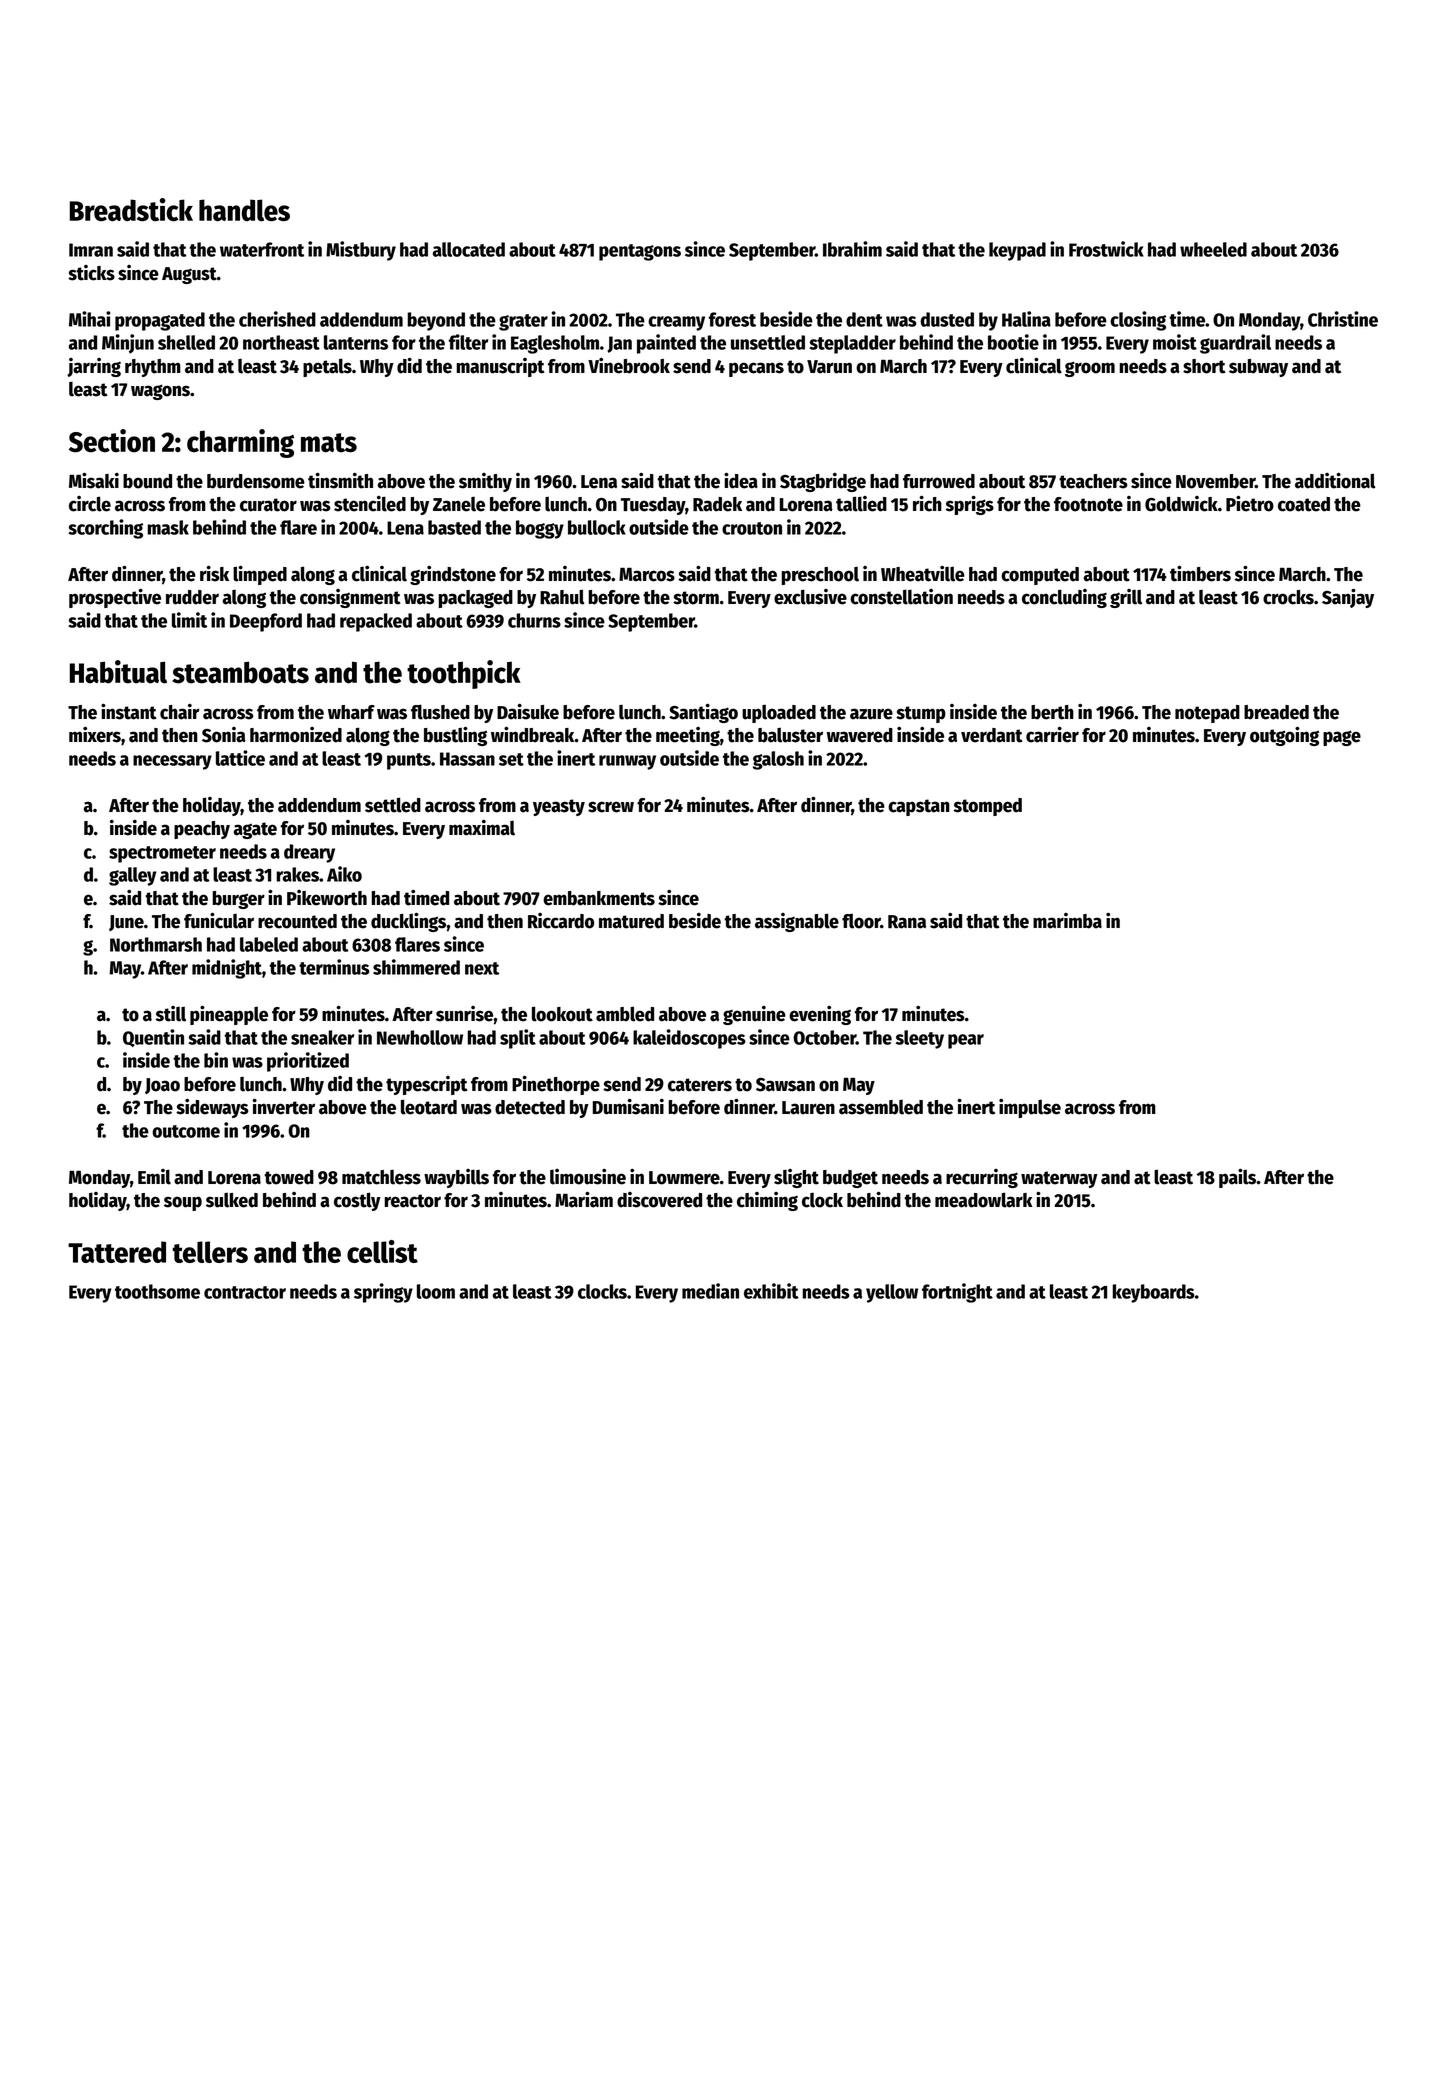  Describe the element at coordinates (189, 620) in the document. I see `limit` at that location.
